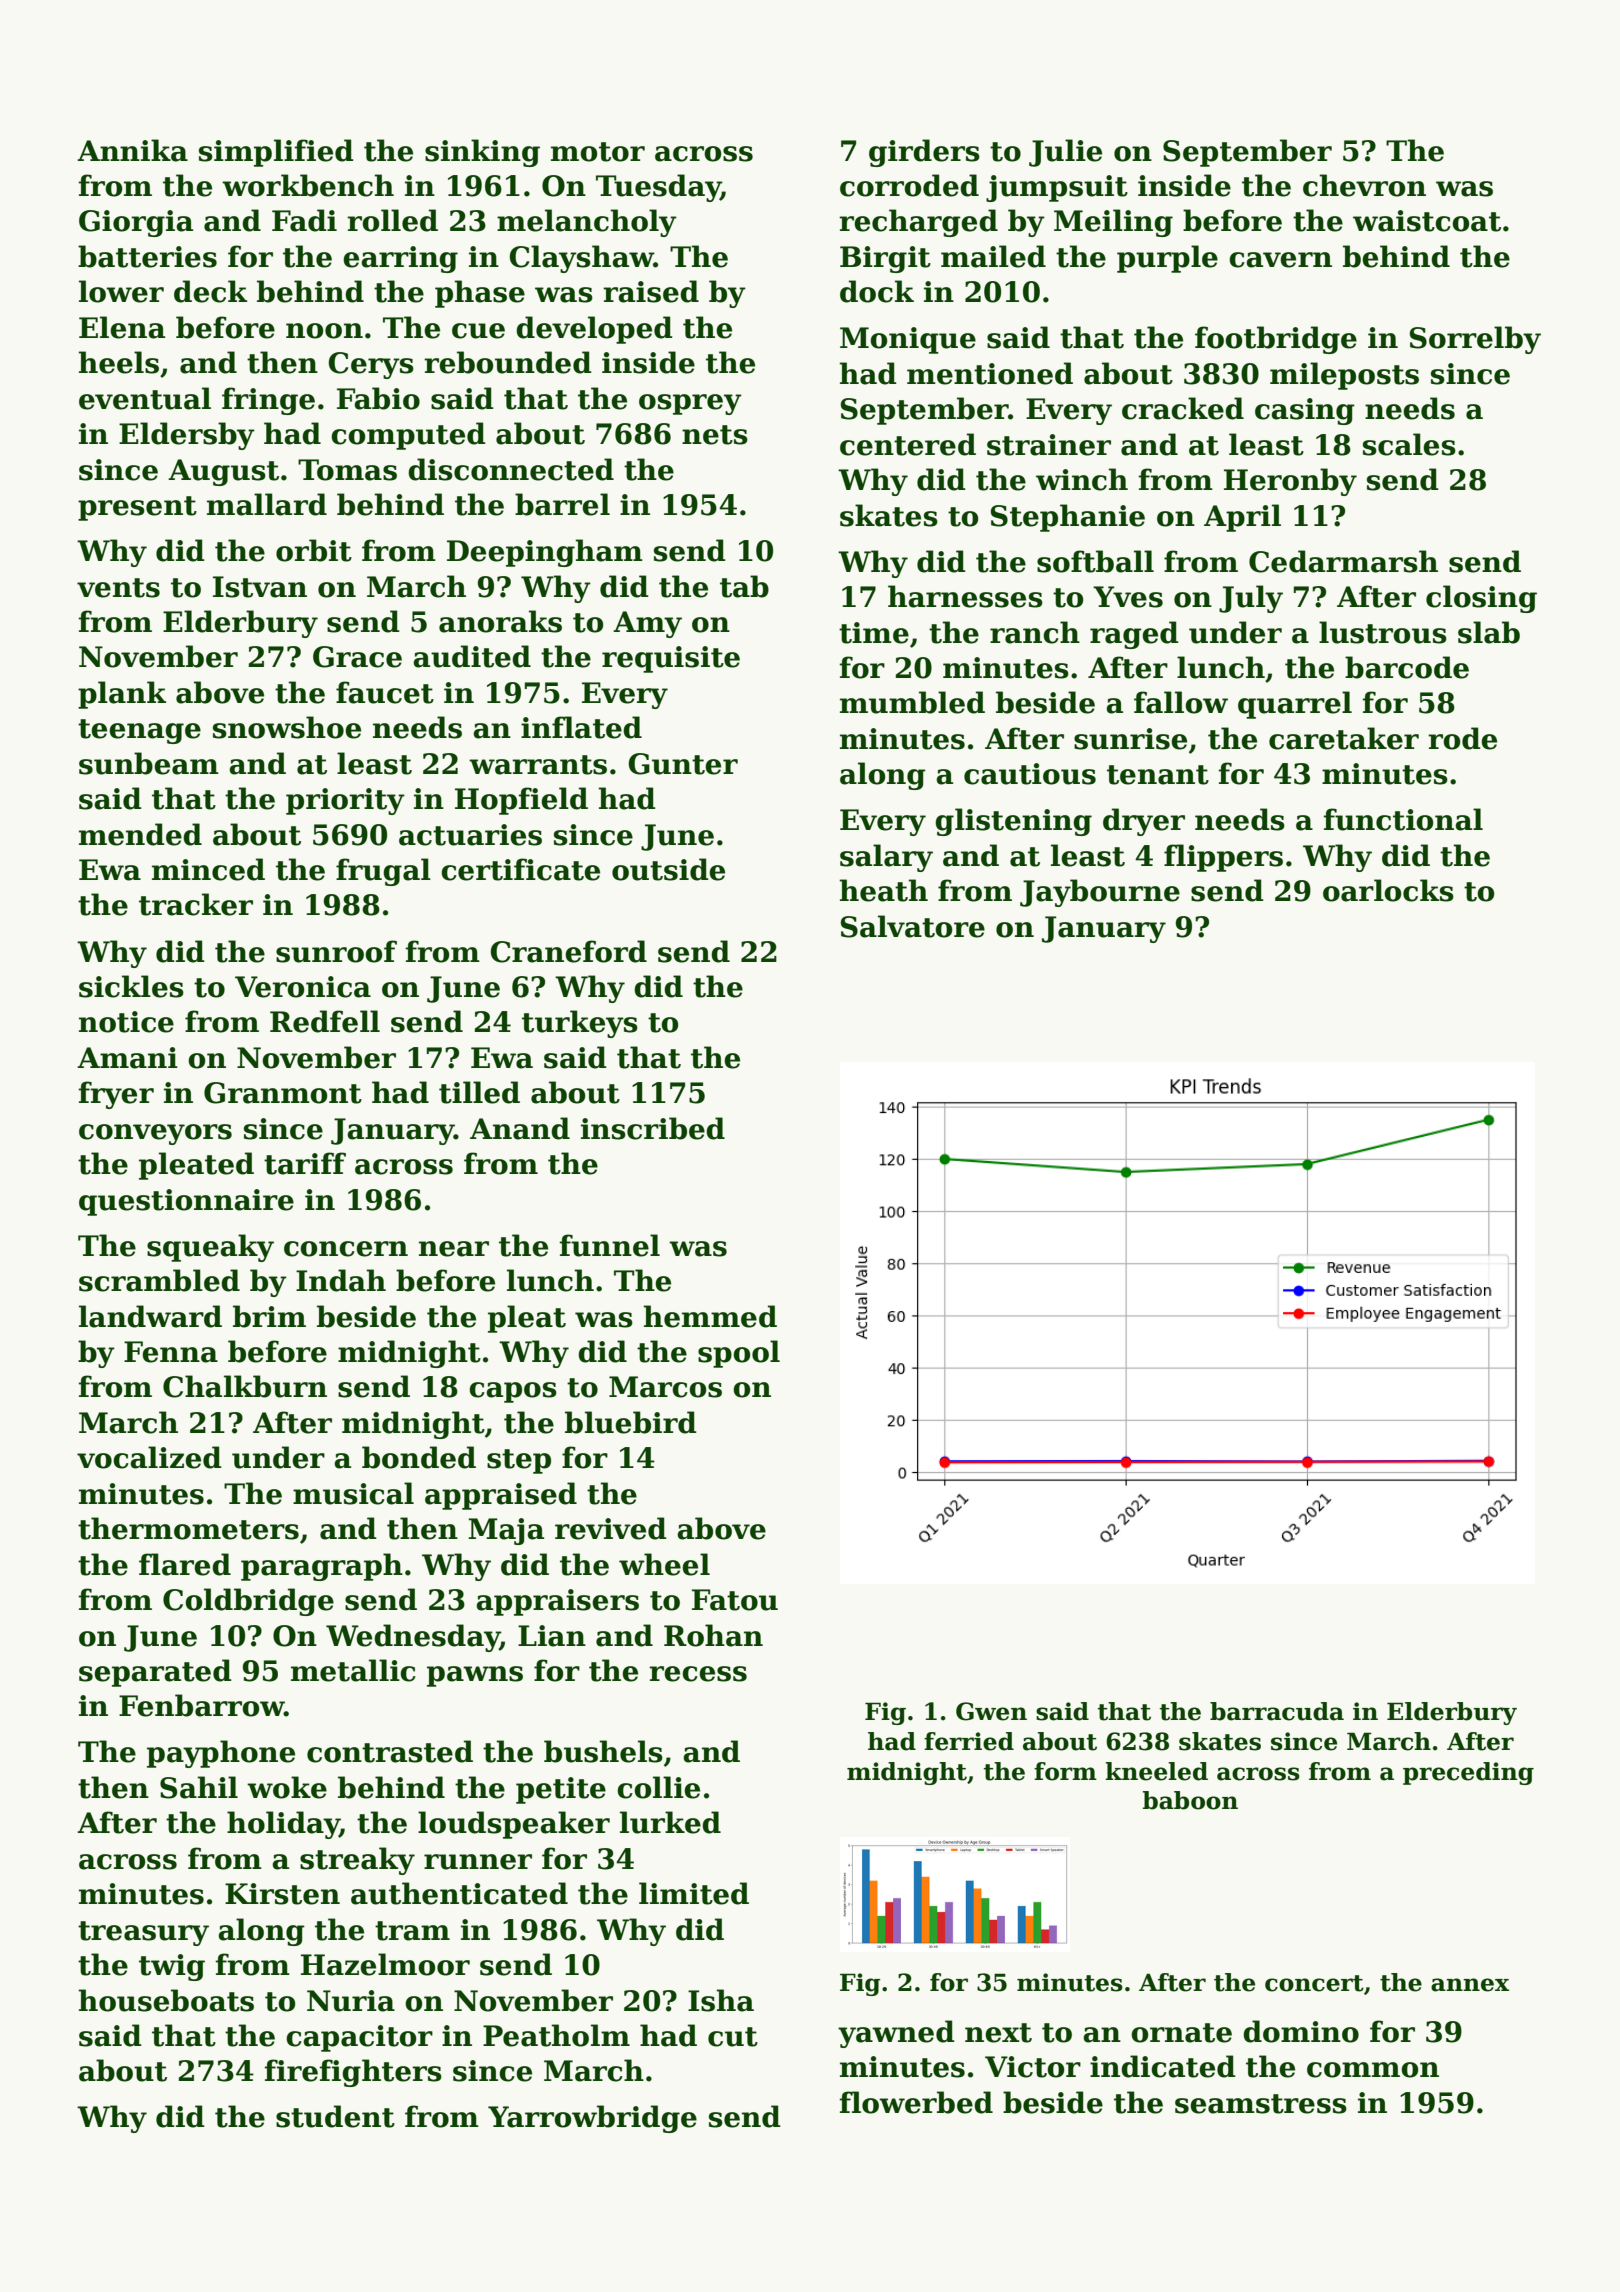  I want to click on centered, so click(908, 444).
